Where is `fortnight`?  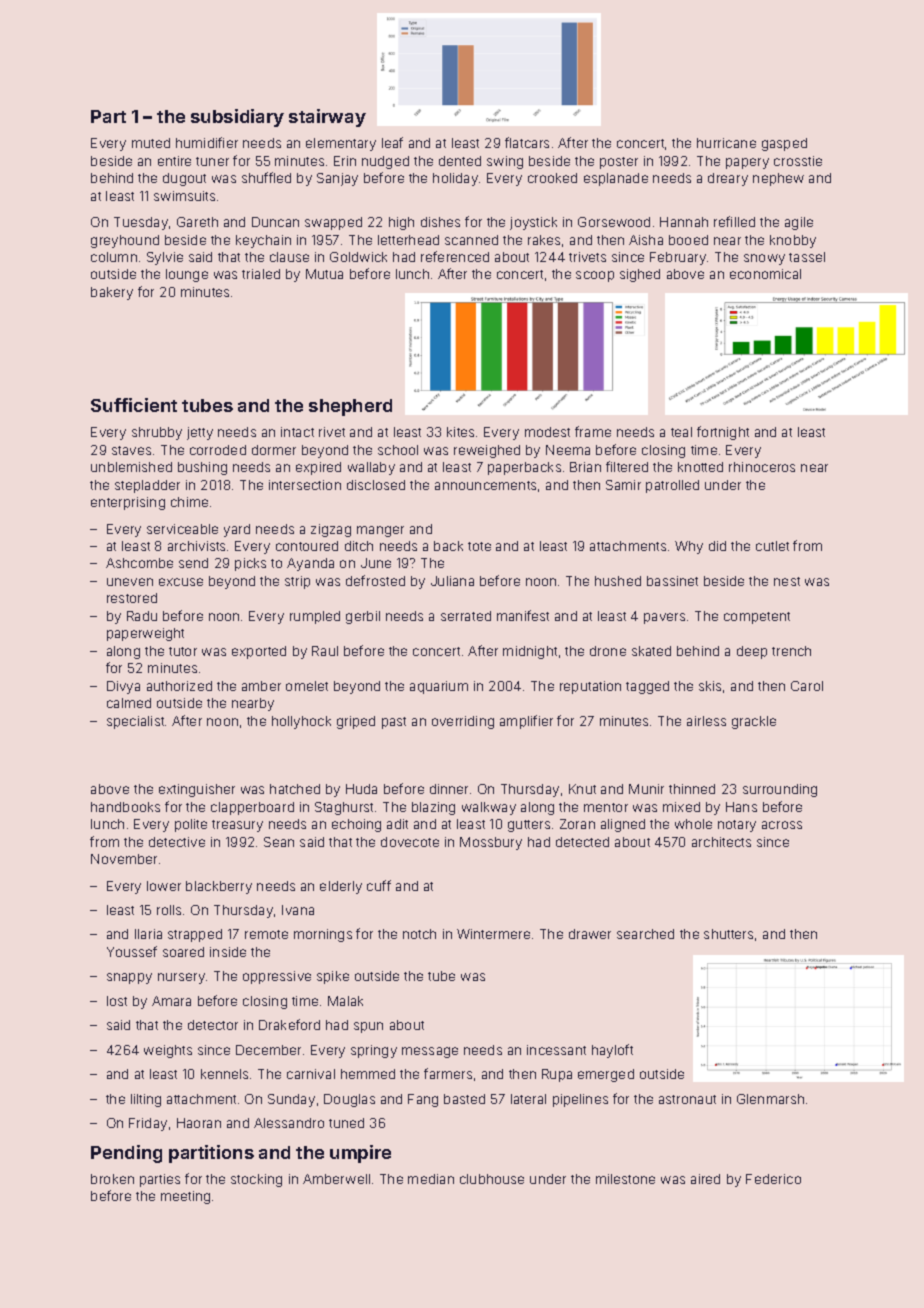 fortnight is located at coordinates (723, 433).
